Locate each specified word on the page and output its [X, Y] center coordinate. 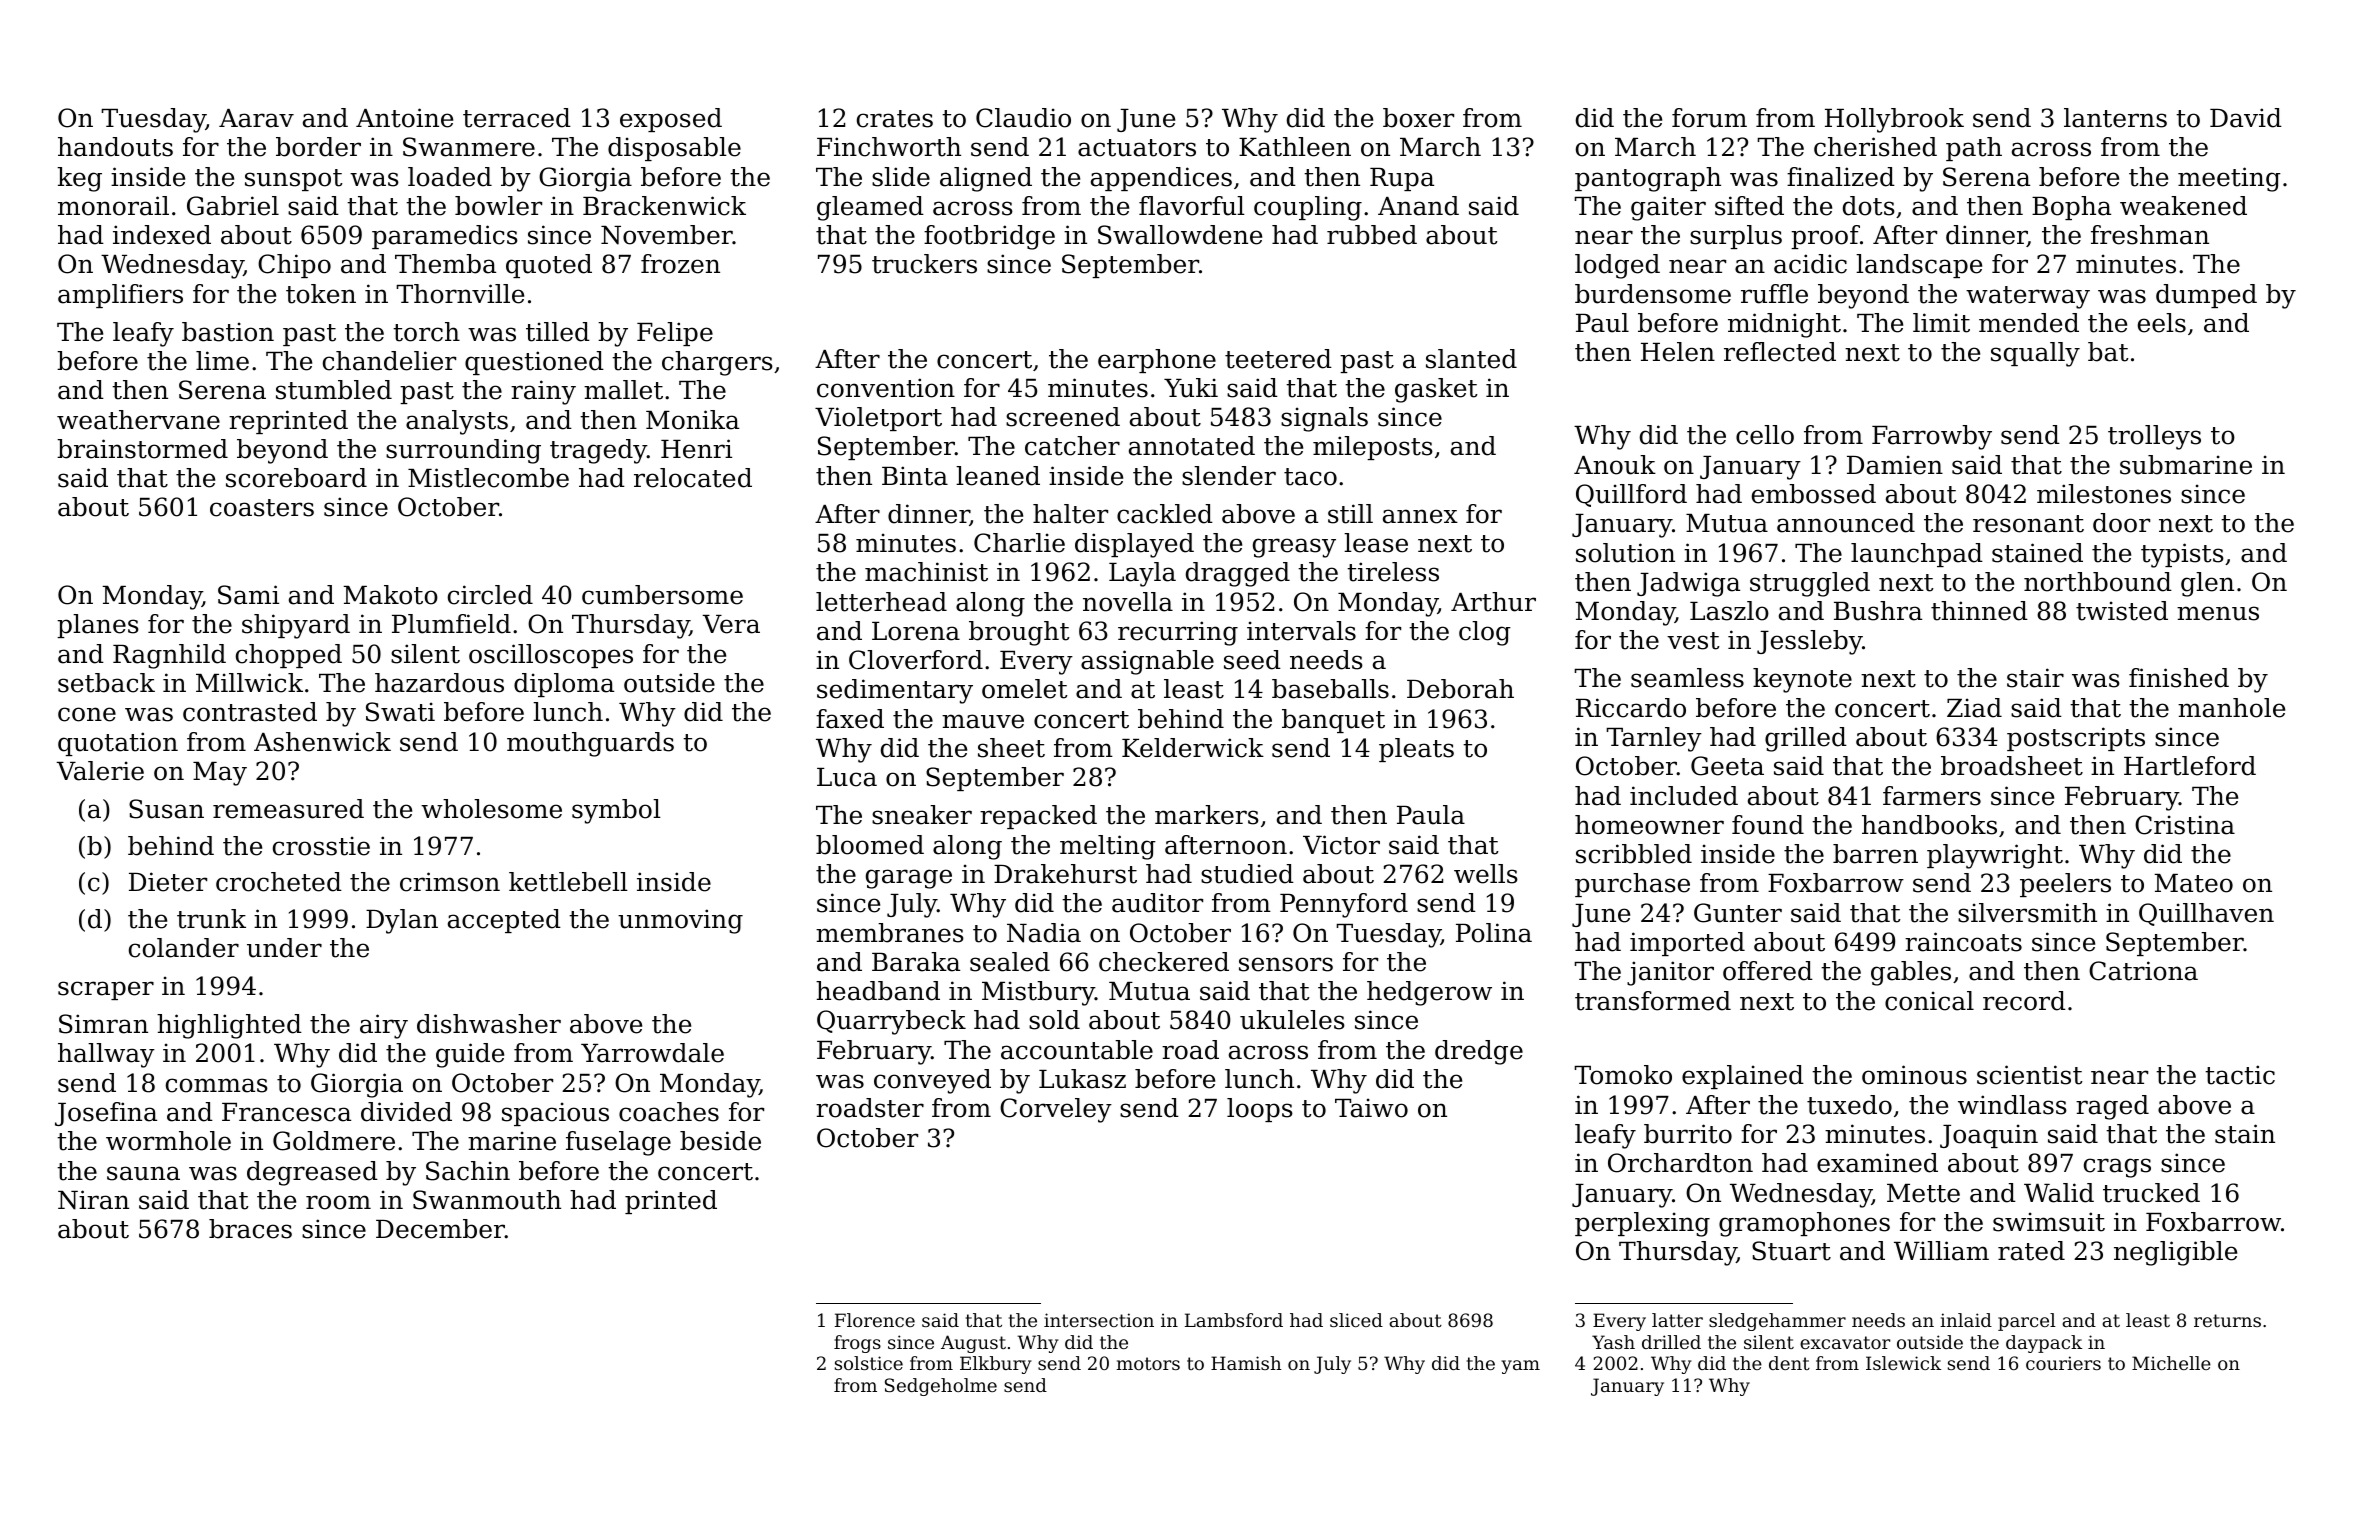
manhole [2231, 708]
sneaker [922, 815]
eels [2162, 323]
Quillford [1631, 495]
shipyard [296, 626]
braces [250, 1229]
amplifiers [120, 296]
